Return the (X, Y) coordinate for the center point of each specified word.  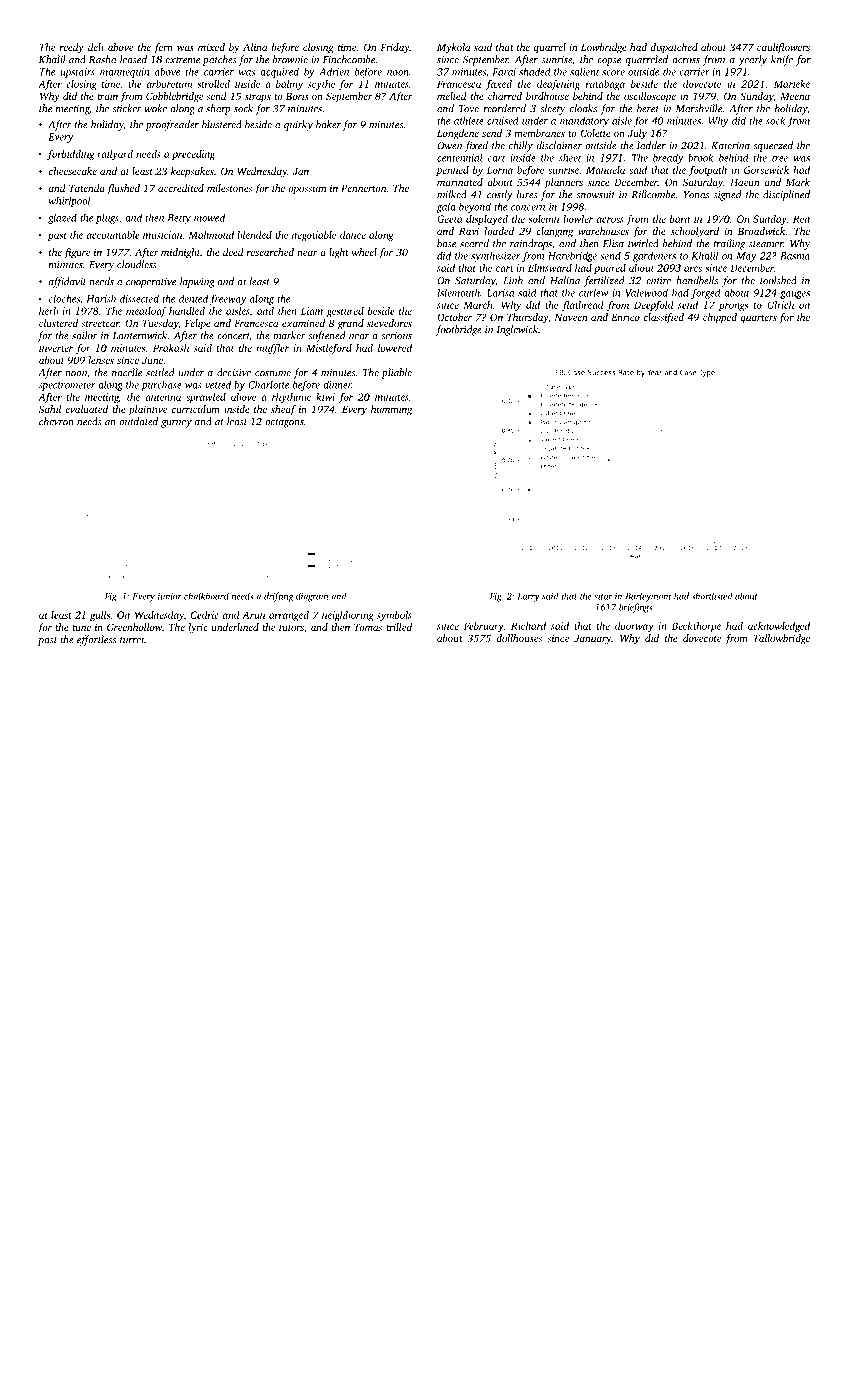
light (339, 253)
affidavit (67, 282)
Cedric (205, 615)
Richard (528, 626)
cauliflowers (783, 48)
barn (680, 219)
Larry (528, 597)
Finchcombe (349, 59)
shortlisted (712, 596)
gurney (176, 424)
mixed (211, 47)
